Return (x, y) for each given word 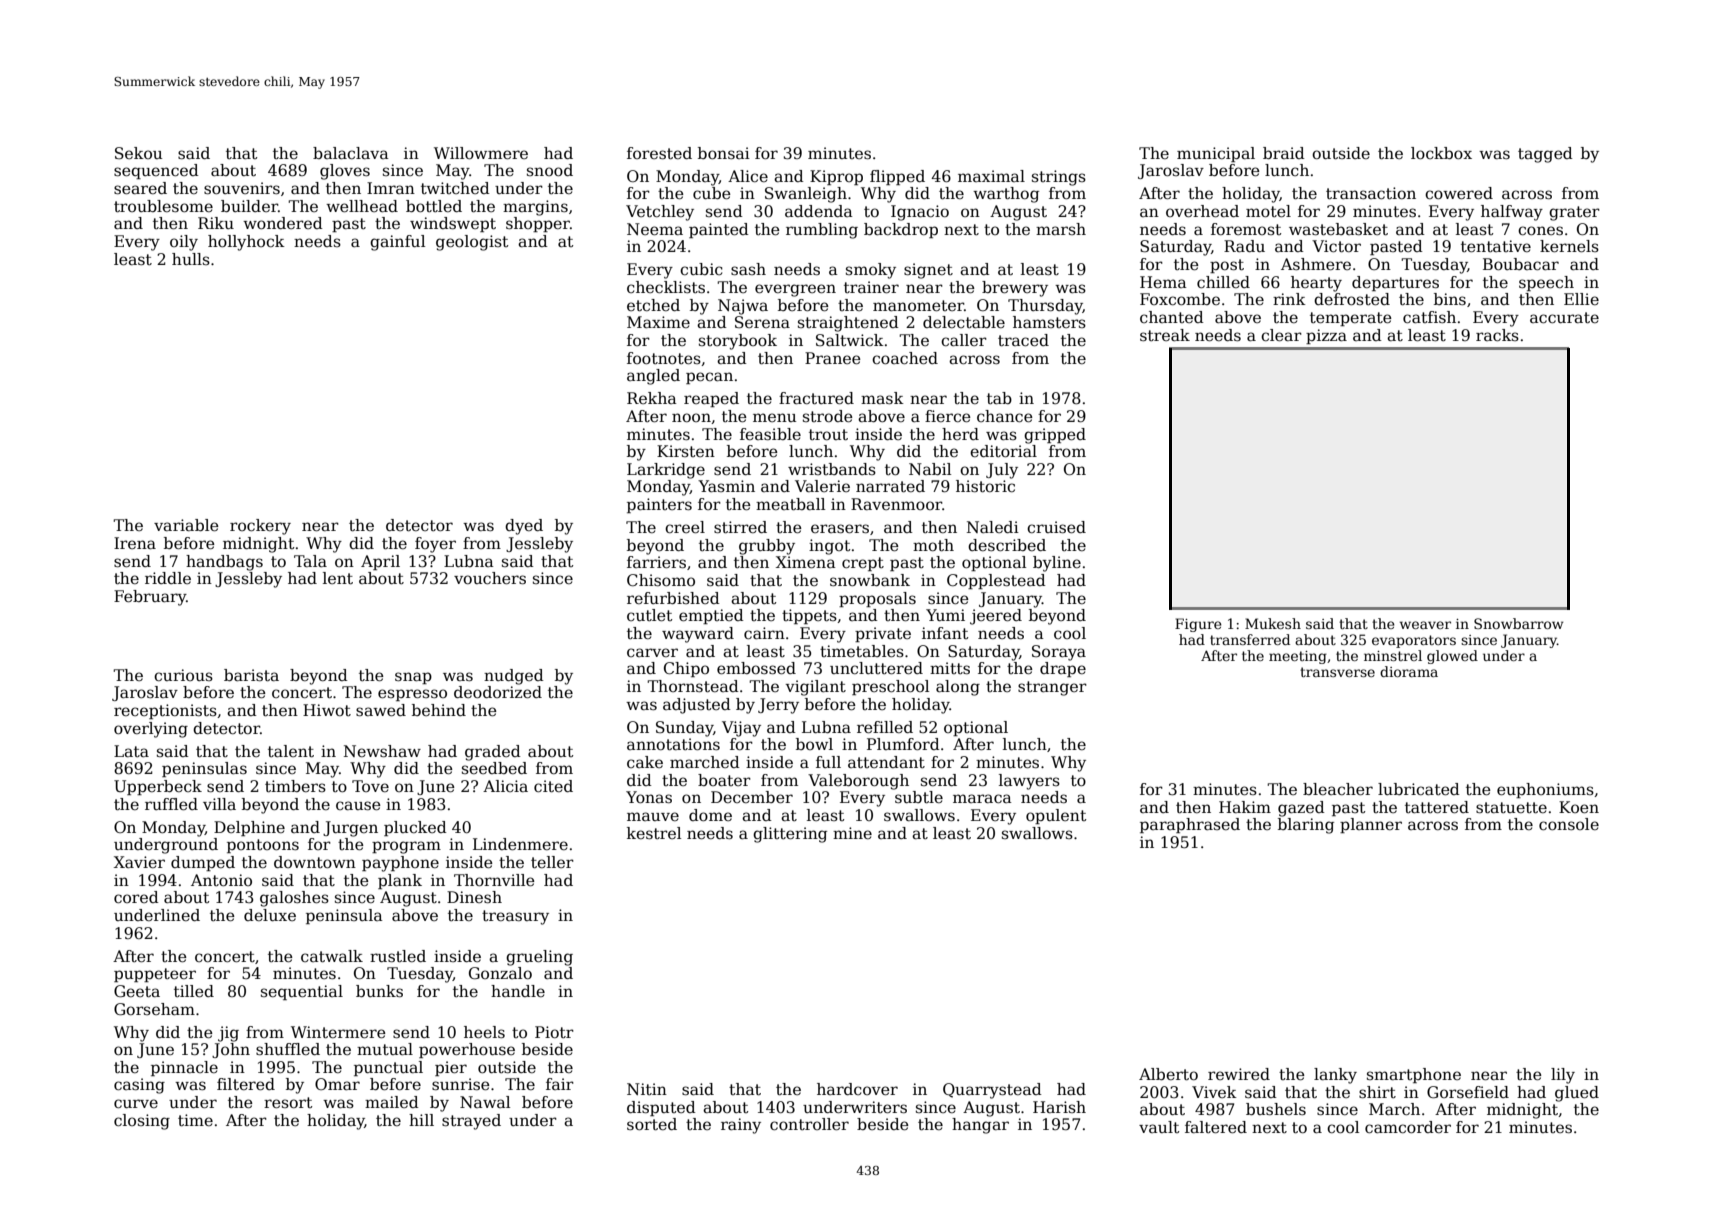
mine (852, 833)
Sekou (138, 153)
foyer (435, 545)
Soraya (1059, 653)
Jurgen (350, 829)
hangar (980, 1126)
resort (288, 1103)
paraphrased (1190, 825)
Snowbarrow (1518, 623)
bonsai (724, 153)
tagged (1545, 155)
